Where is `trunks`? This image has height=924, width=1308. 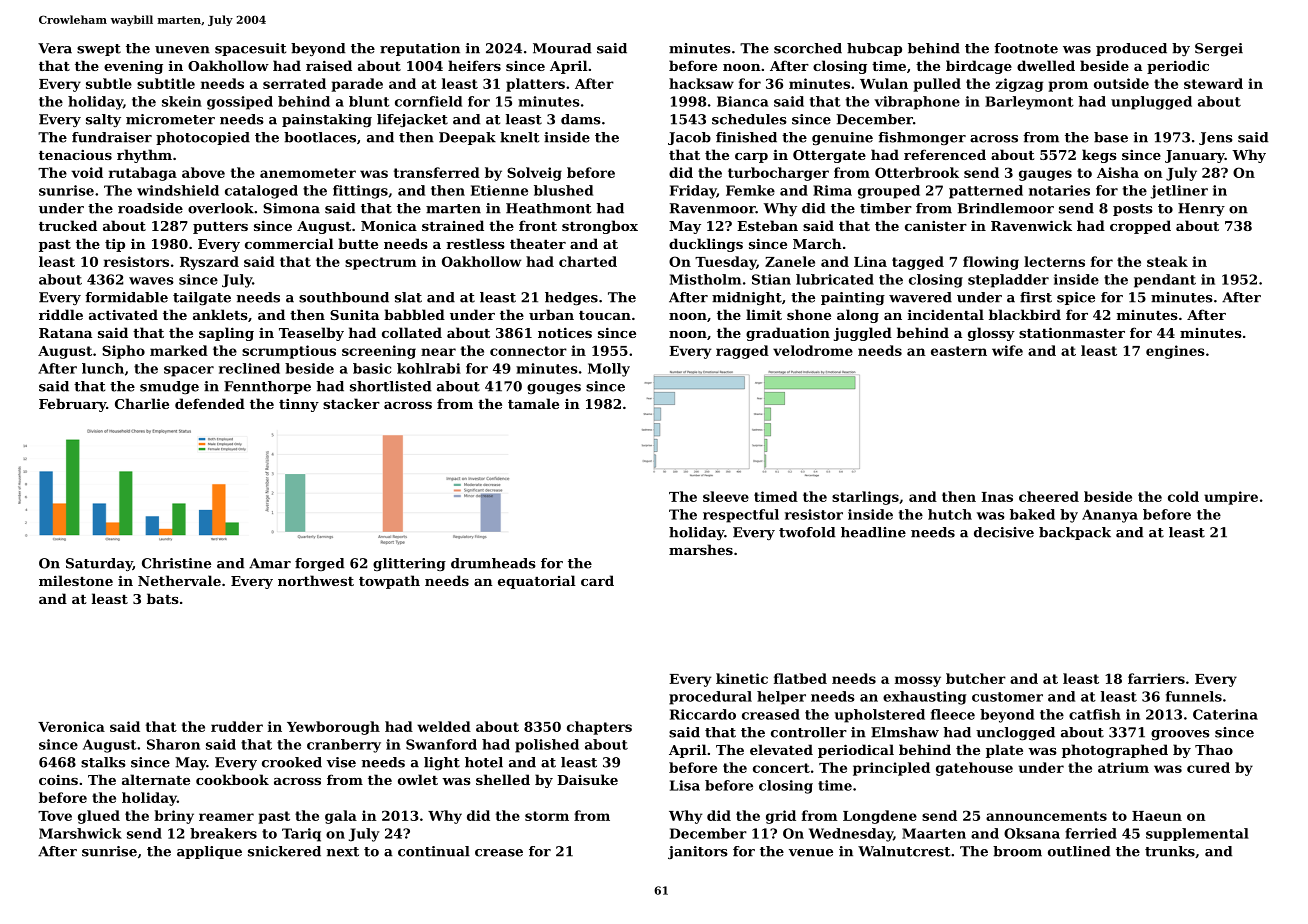 trunks is located at coordinates (1170, 851).
